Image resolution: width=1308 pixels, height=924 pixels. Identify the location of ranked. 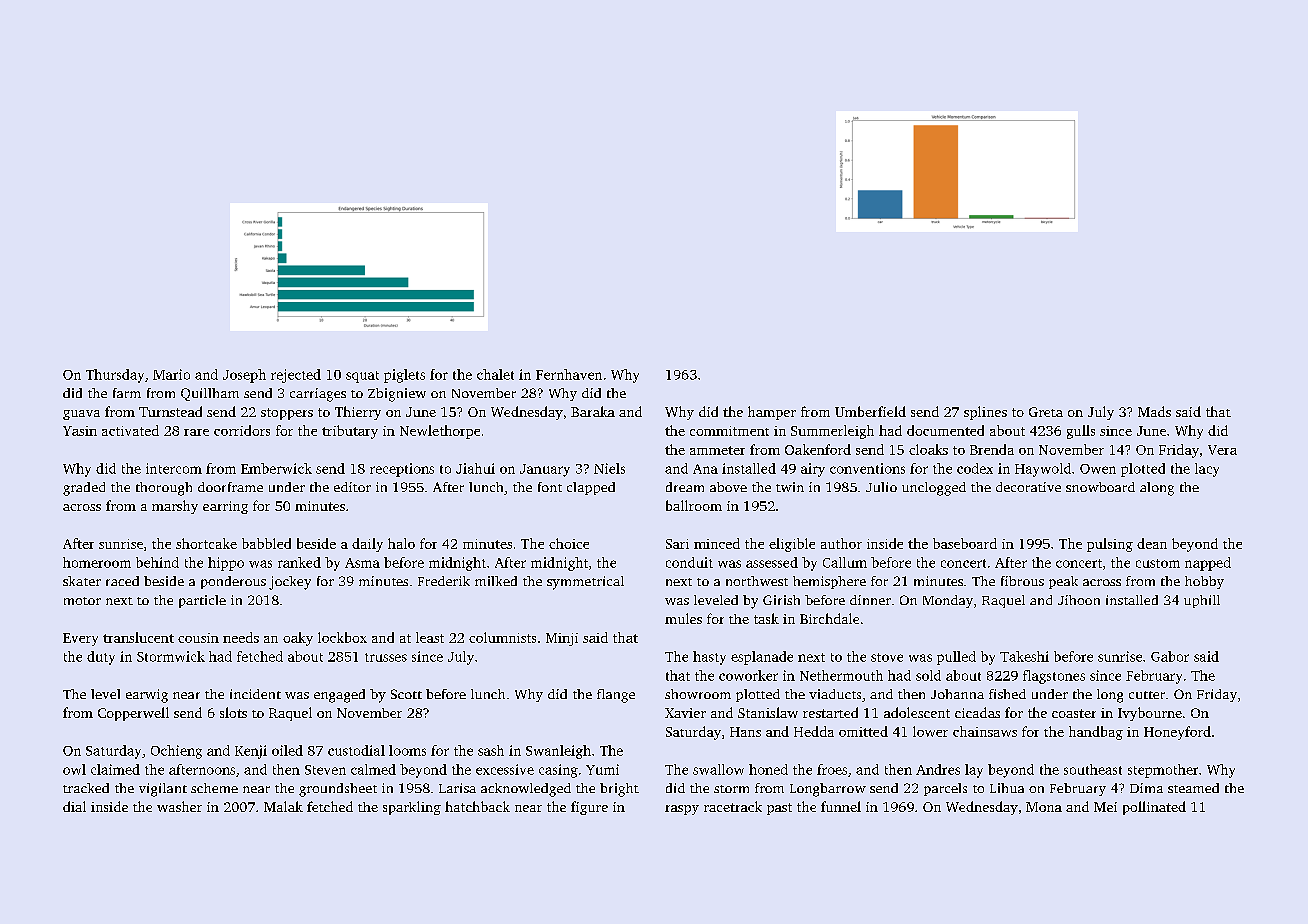
(299, 562).
